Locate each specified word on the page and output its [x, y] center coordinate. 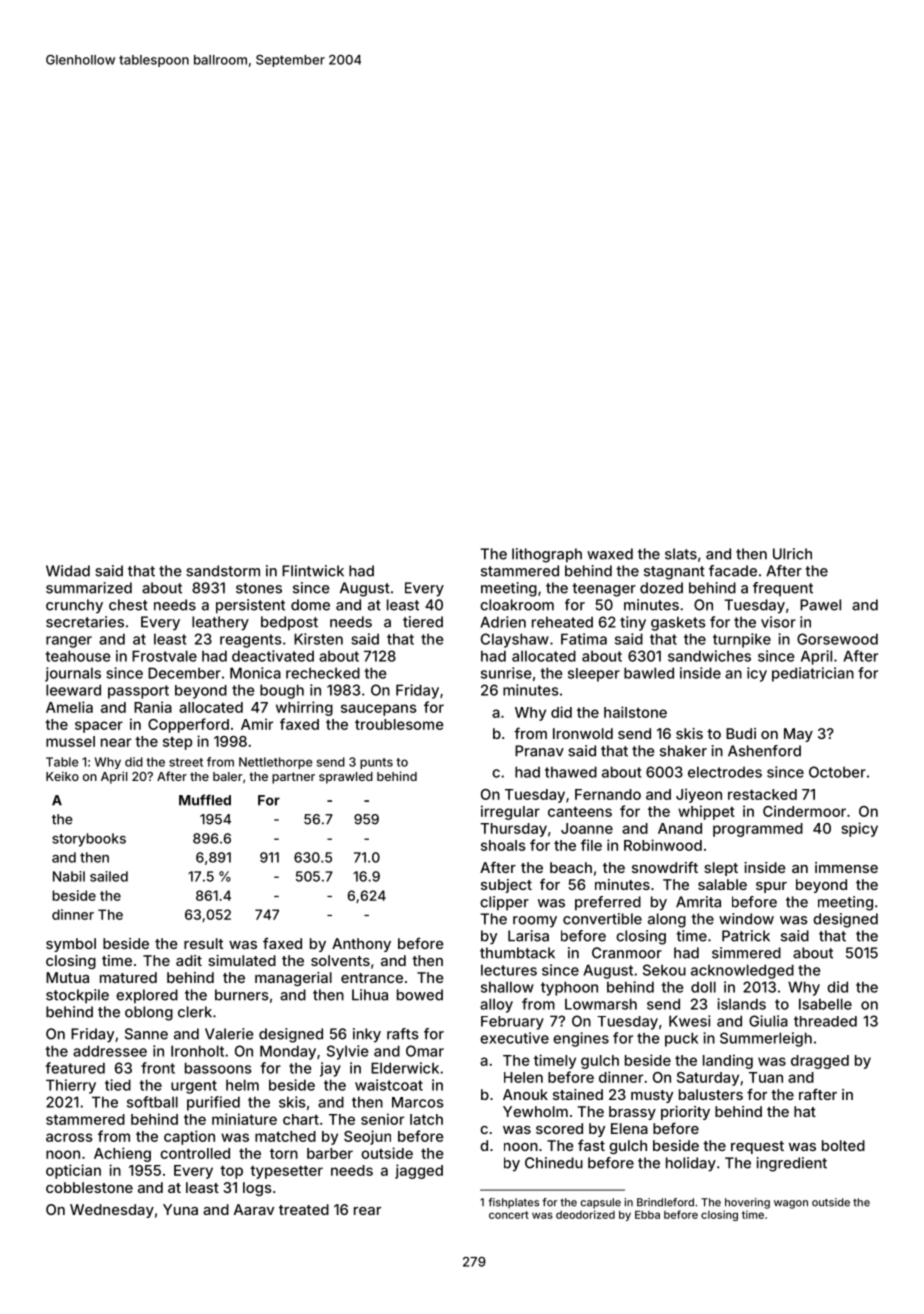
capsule [601, 1203]
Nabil [69, 876]
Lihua [370, 995]
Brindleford [665, 1202]
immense [846, 867]
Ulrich [792, 554]
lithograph [547, 555]
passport [138, 692]
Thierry [71, 1086]
